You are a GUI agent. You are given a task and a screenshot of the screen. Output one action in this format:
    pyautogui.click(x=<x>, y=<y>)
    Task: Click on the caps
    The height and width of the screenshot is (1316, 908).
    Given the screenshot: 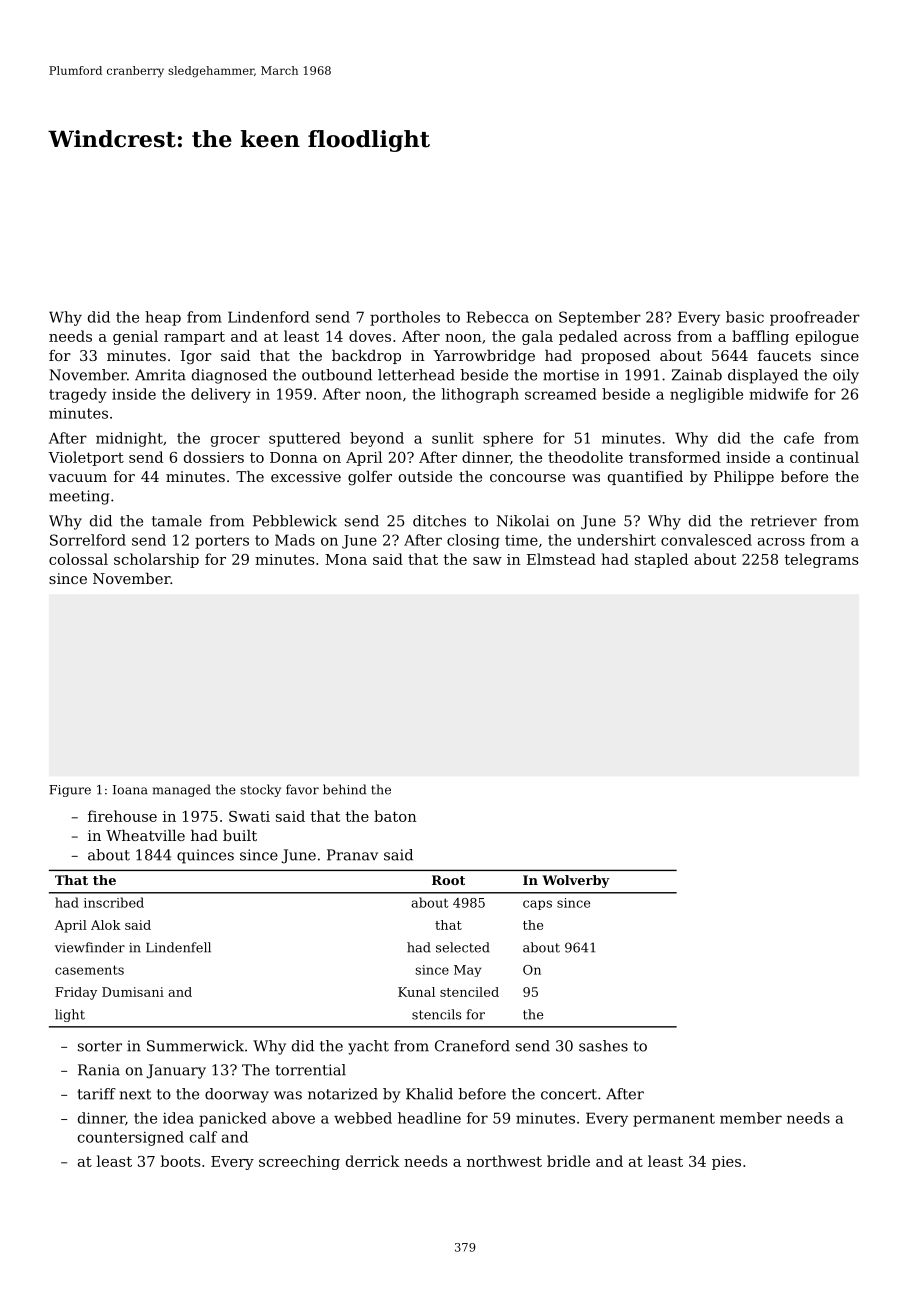 What is the action you would take?
    pyautogui.click(x=537, y=905)
